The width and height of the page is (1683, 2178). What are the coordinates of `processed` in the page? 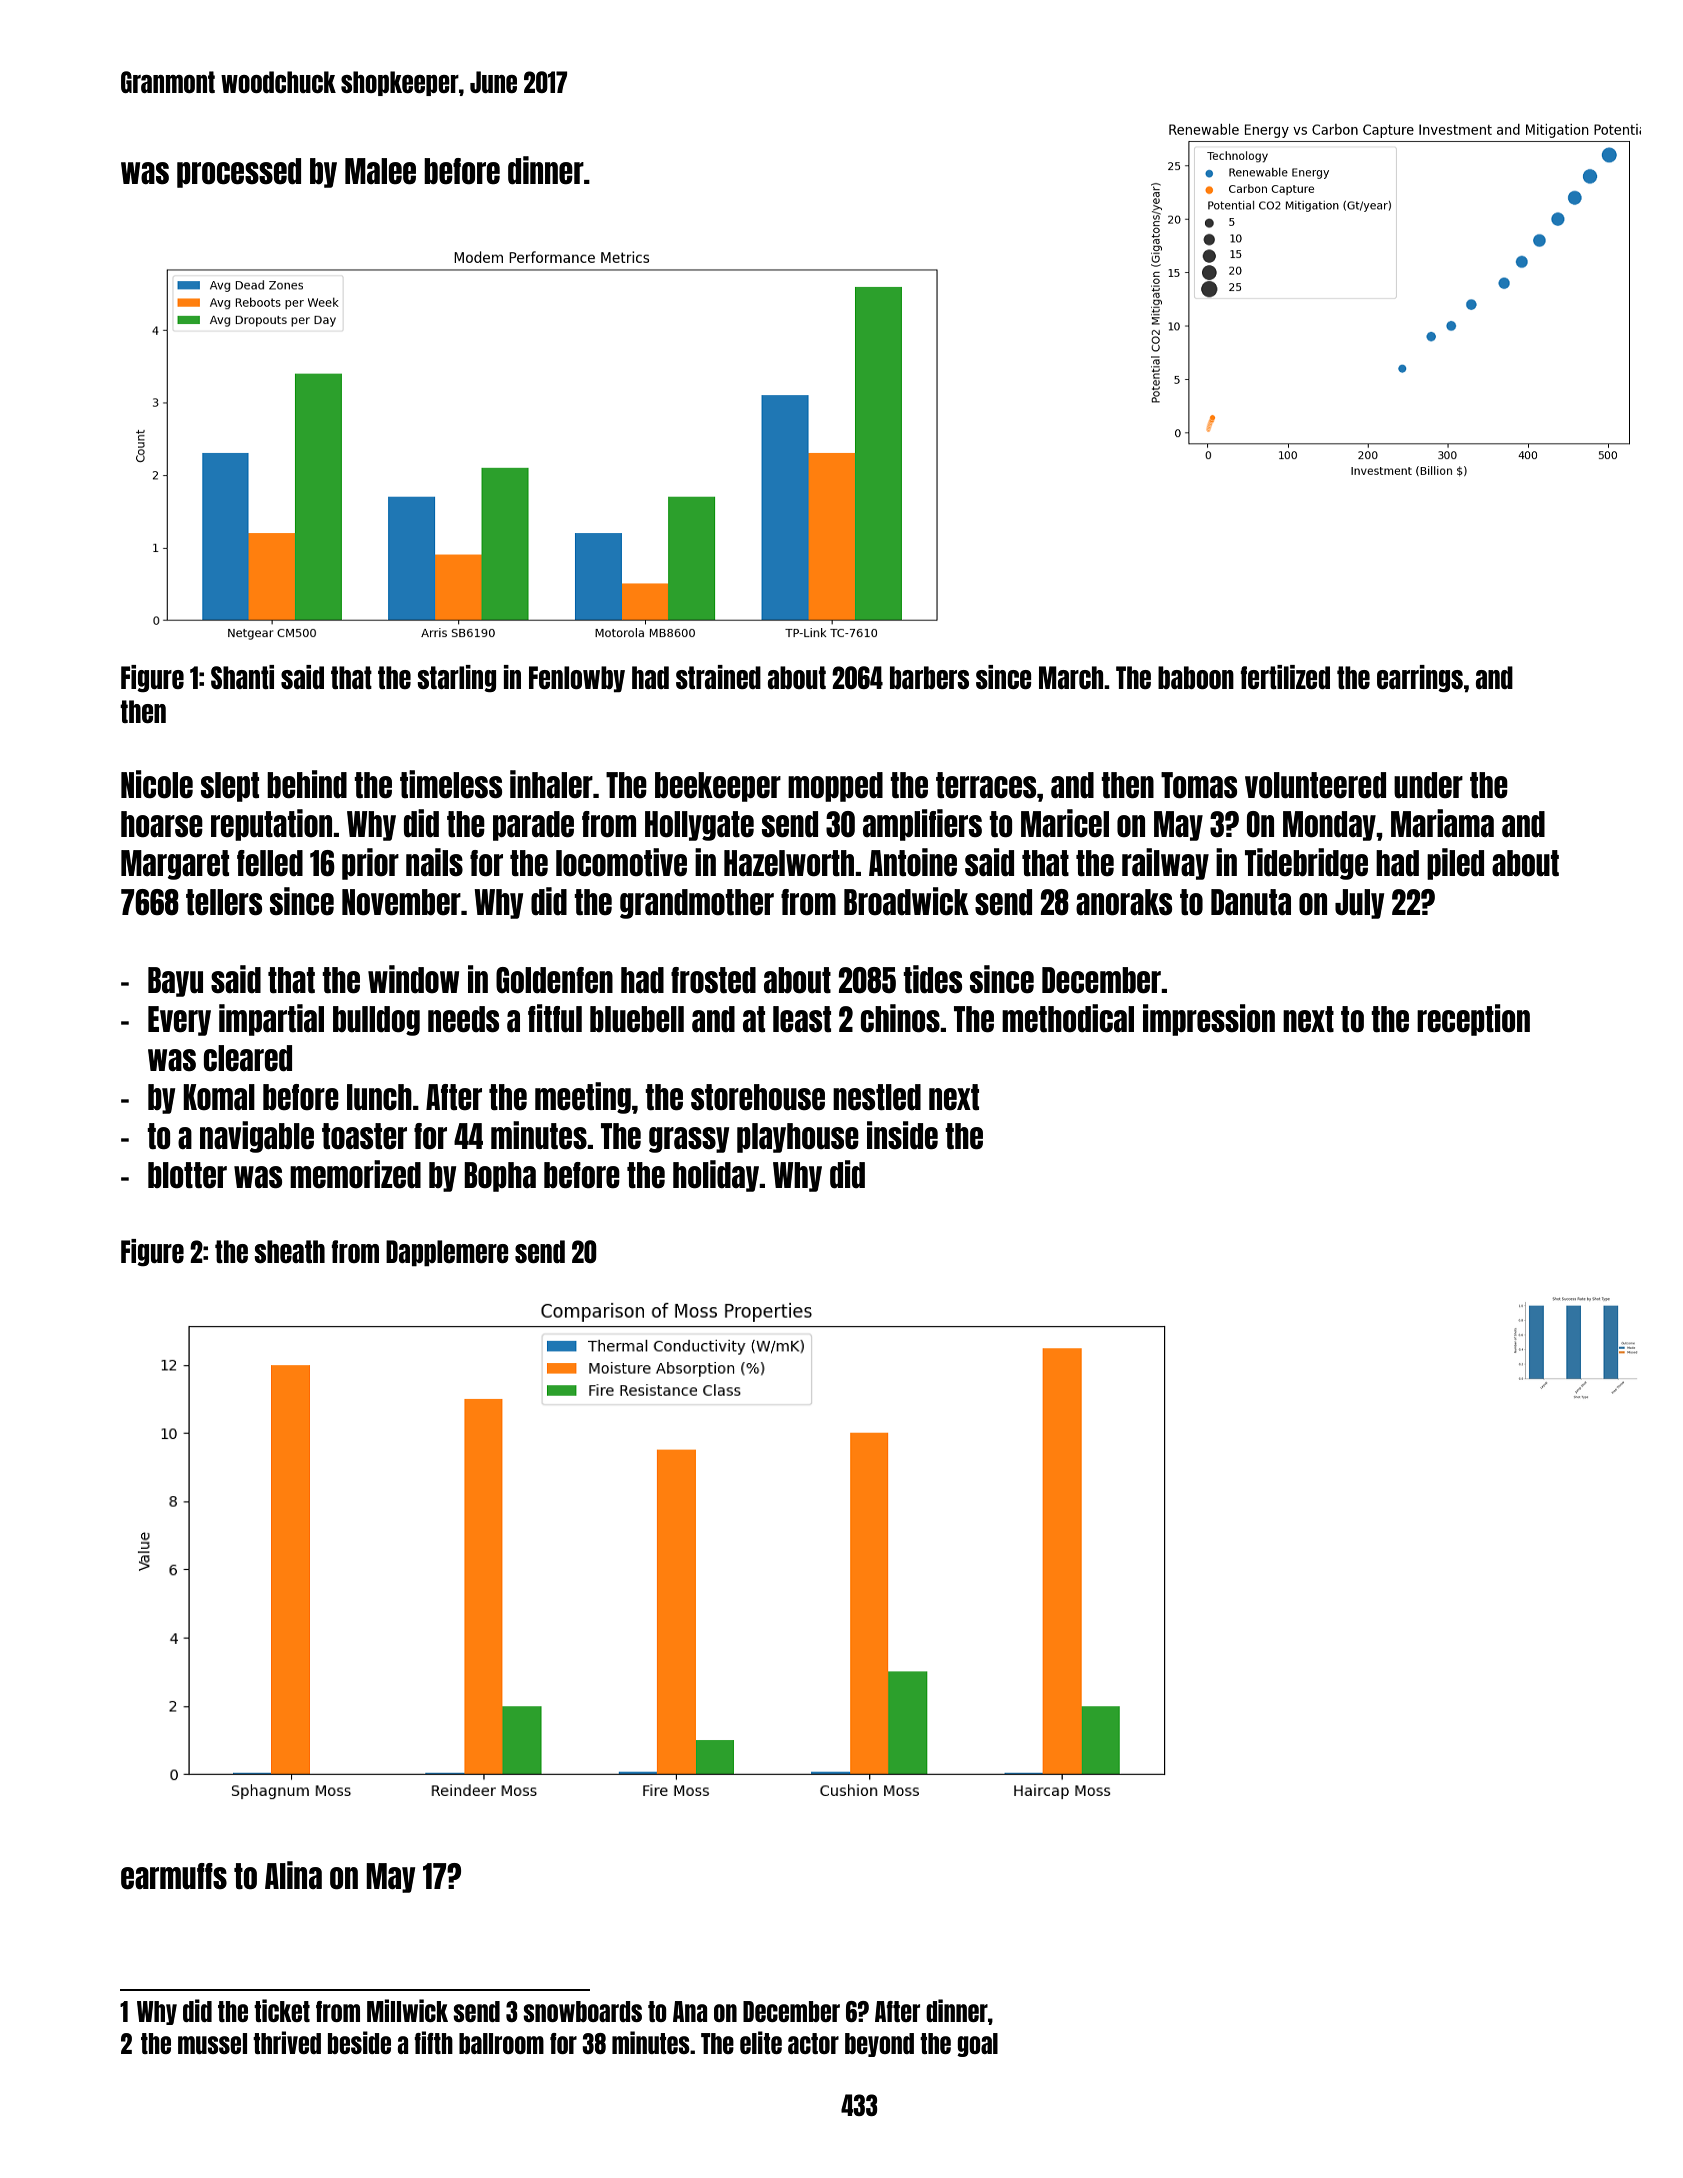 It's located at (239, 173).
